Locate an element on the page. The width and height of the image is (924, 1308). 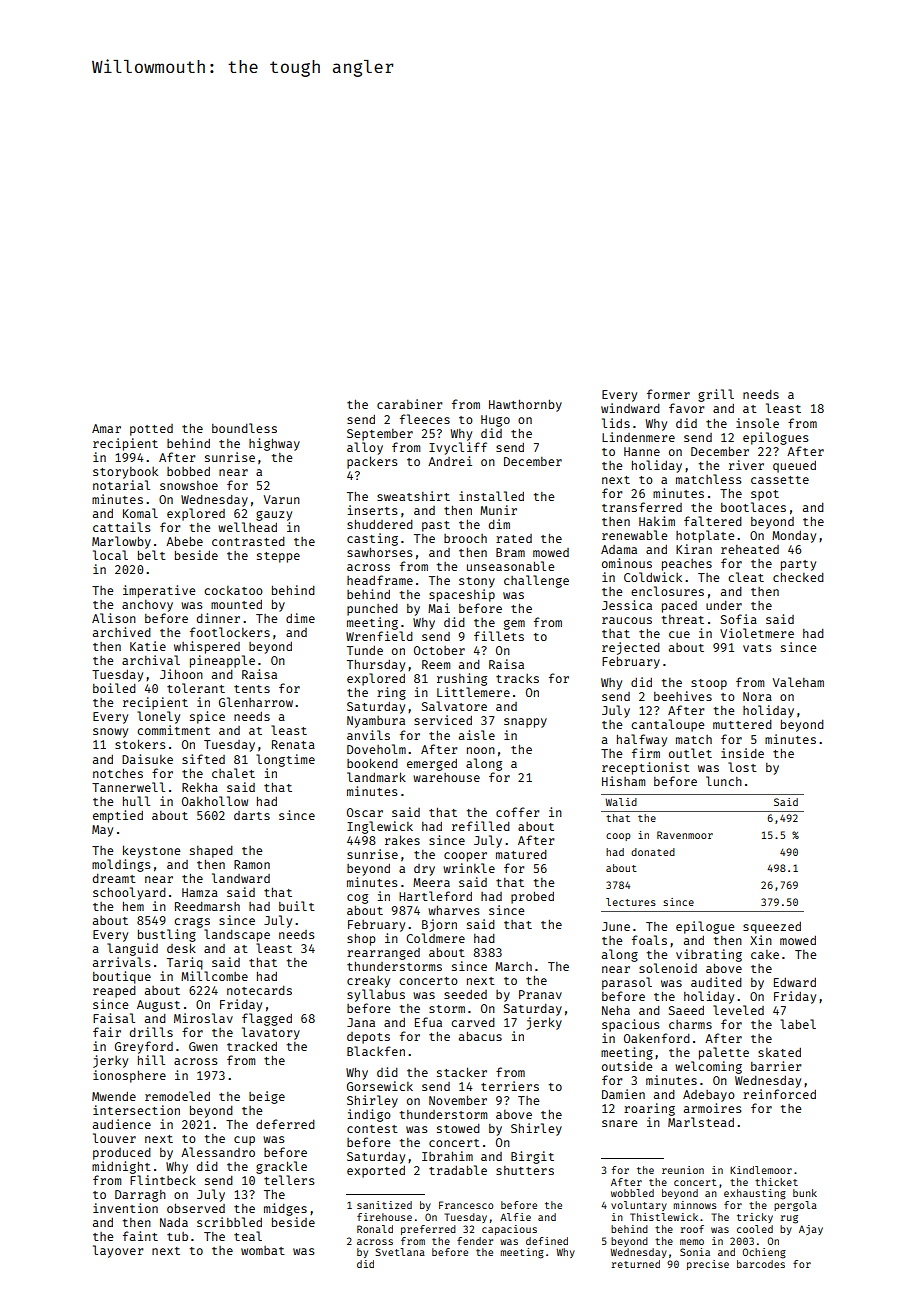
Amar is located at coordinates (106, 428).
